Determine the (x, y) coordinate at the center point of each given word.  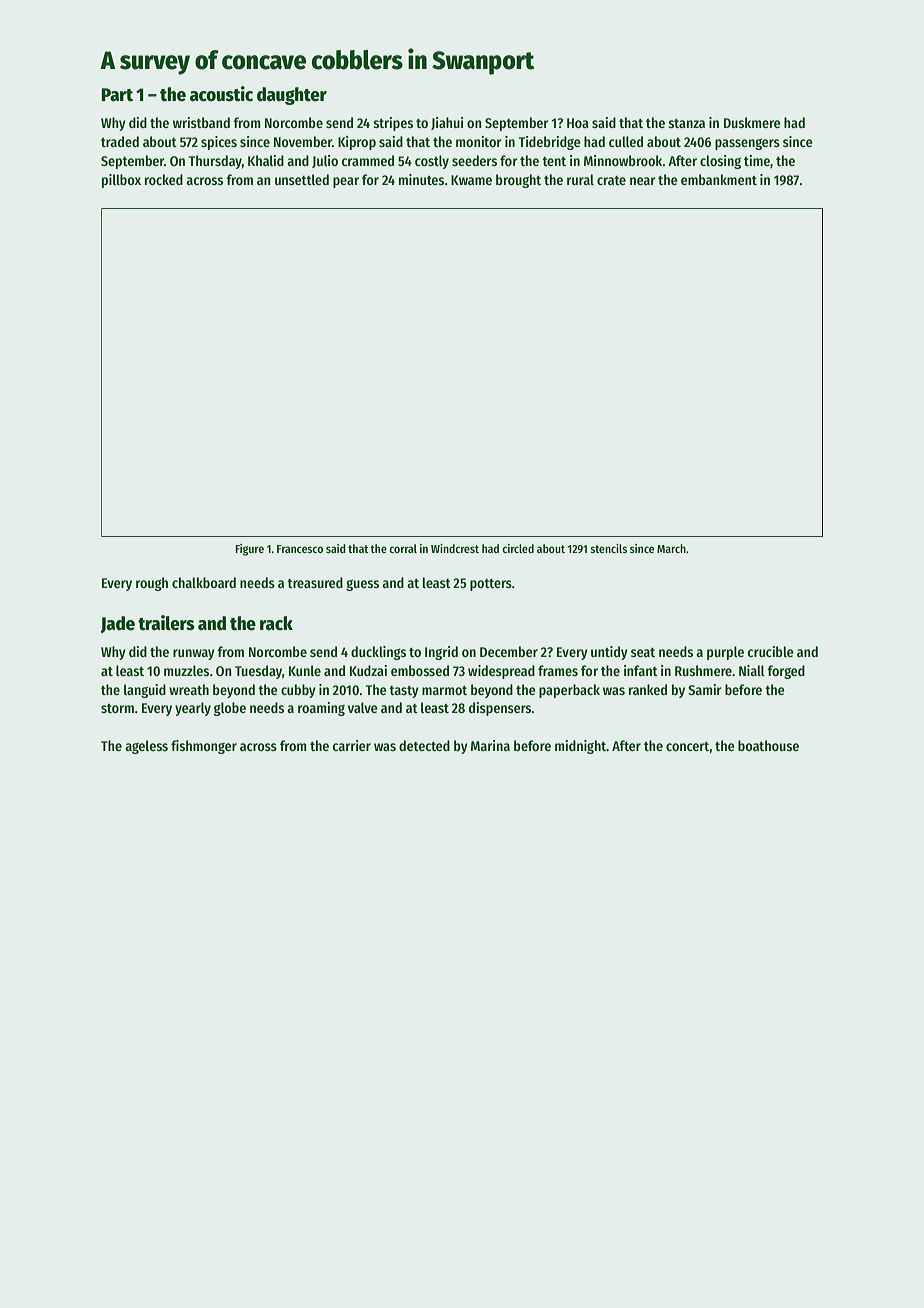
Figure (249, 550)
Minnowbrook (623, 160)
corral (403, 548)
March (671, 548)
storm (117, 708)
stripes (393, 124)
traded (120, 141)
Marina (490, 745)
